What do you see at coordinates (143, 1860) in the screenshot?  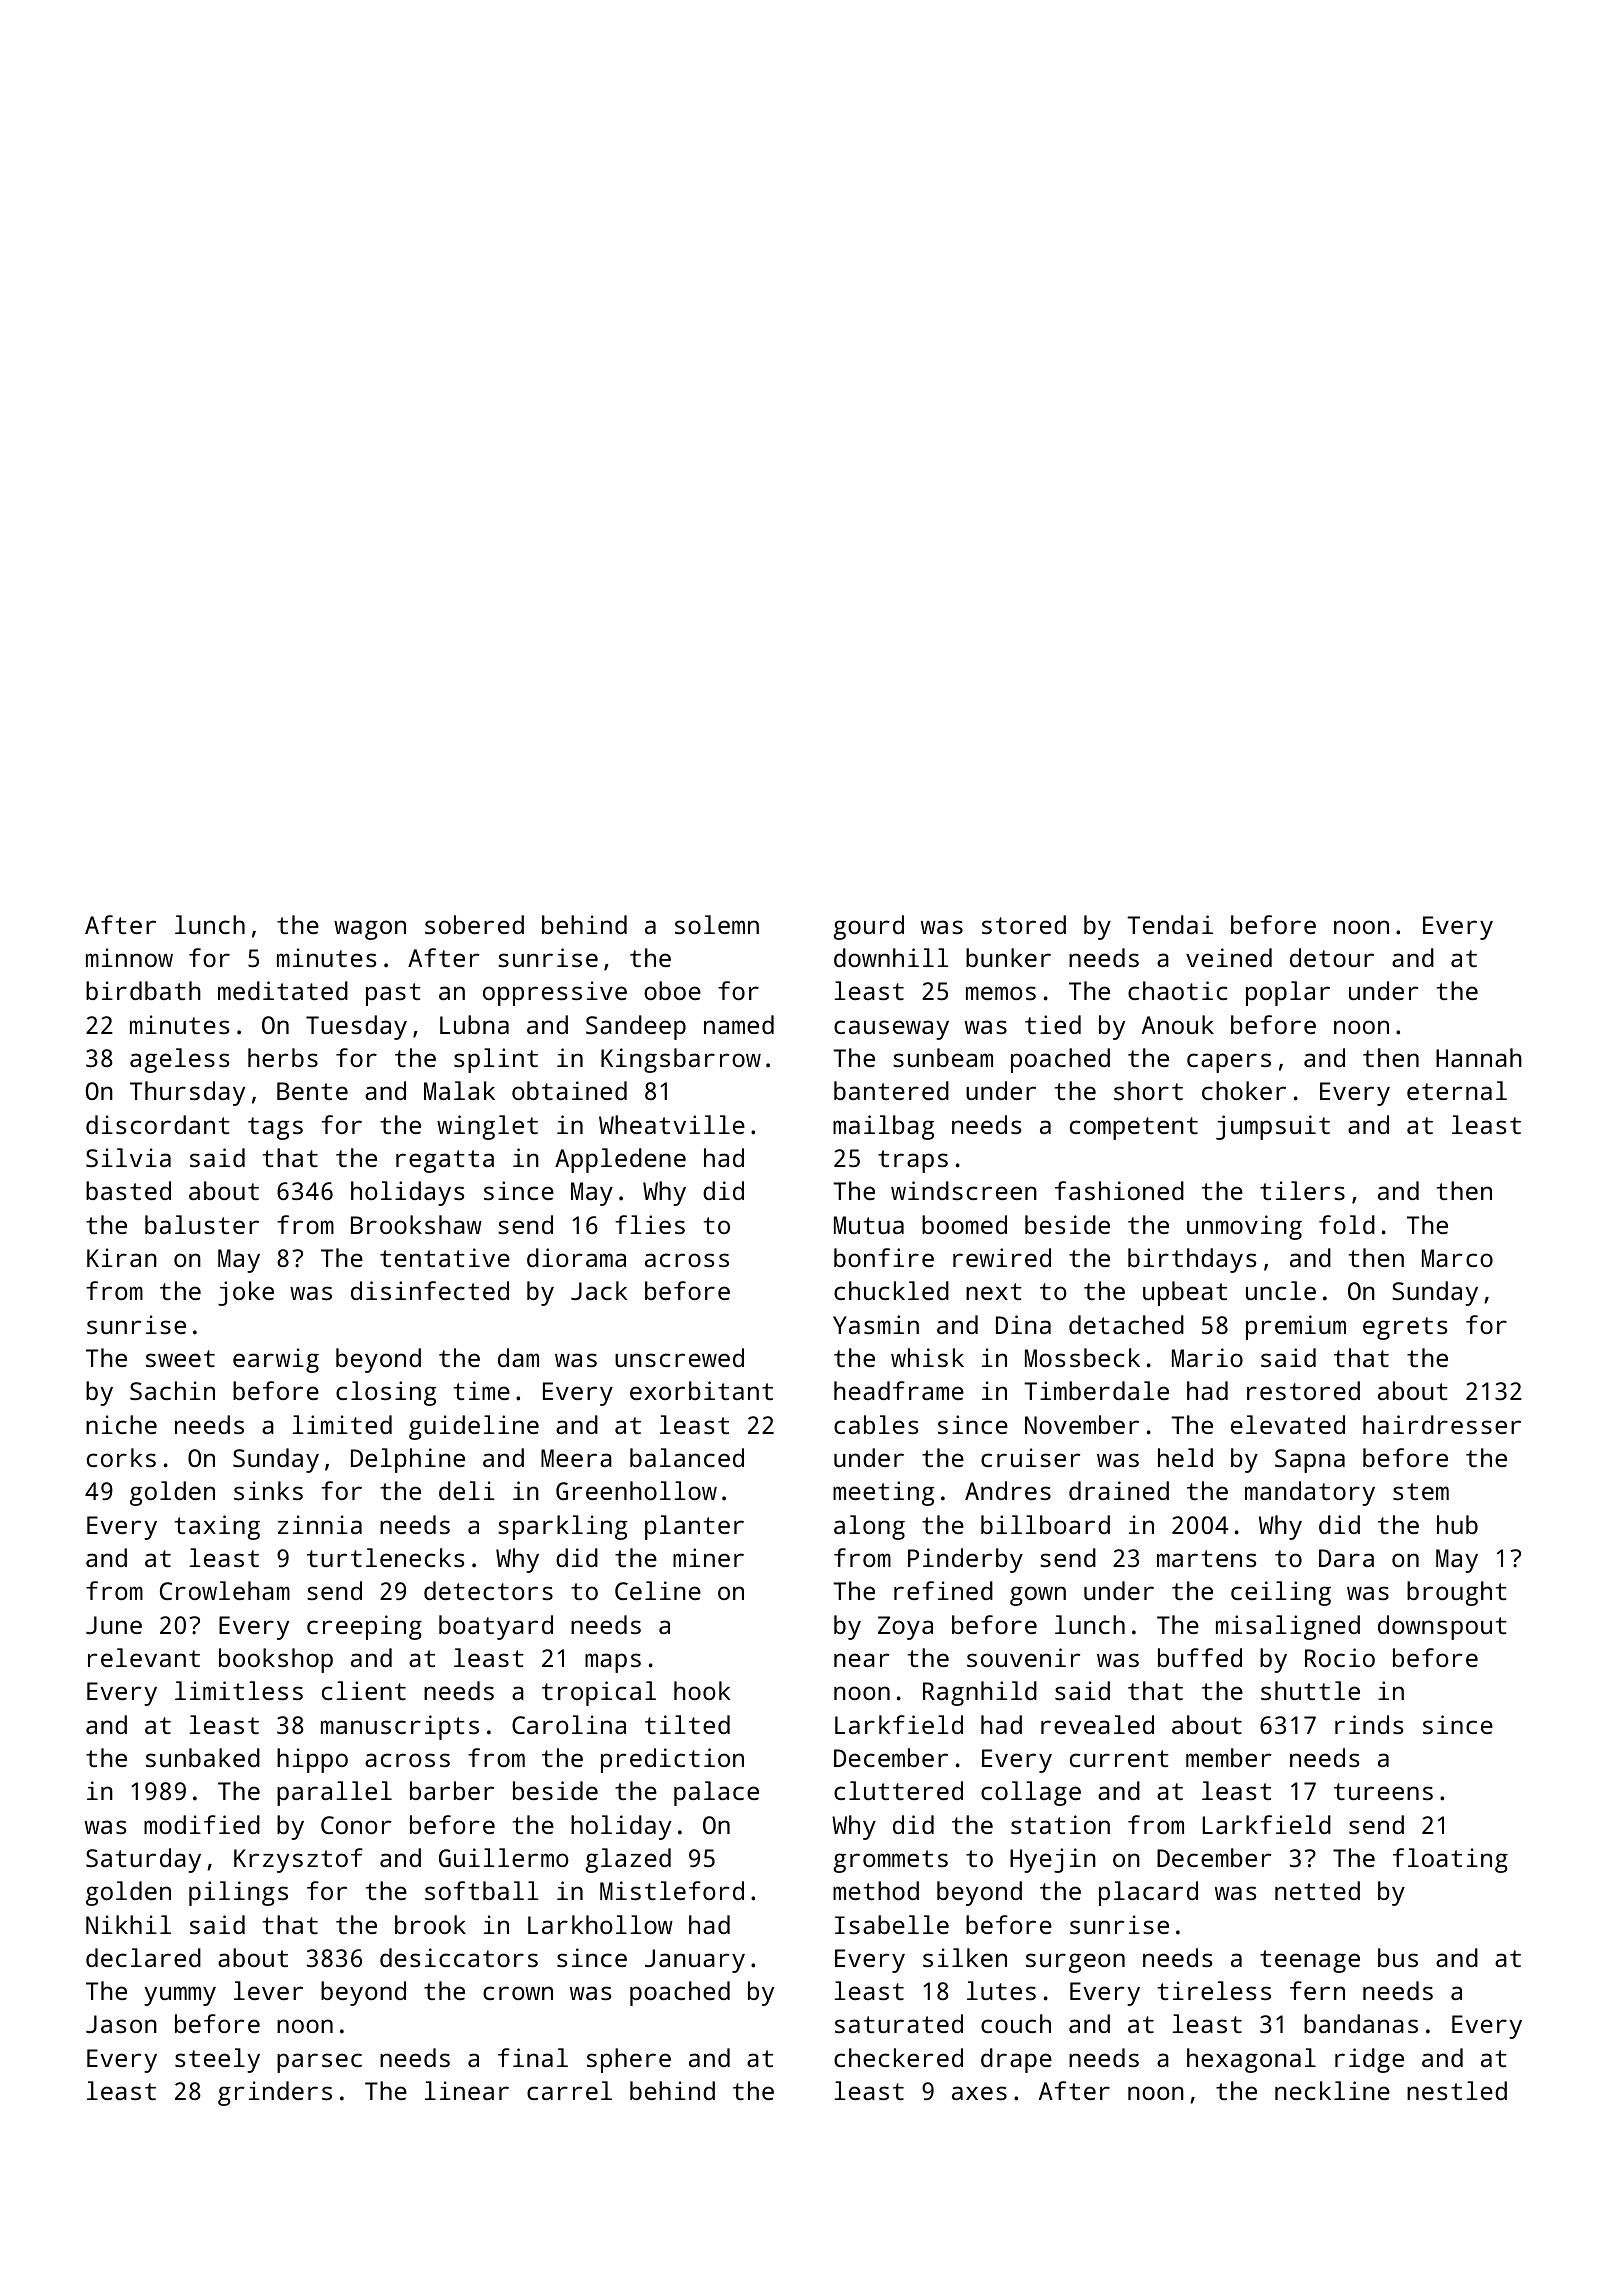 I see `Saturday` at bounding box center [143, 1860].
